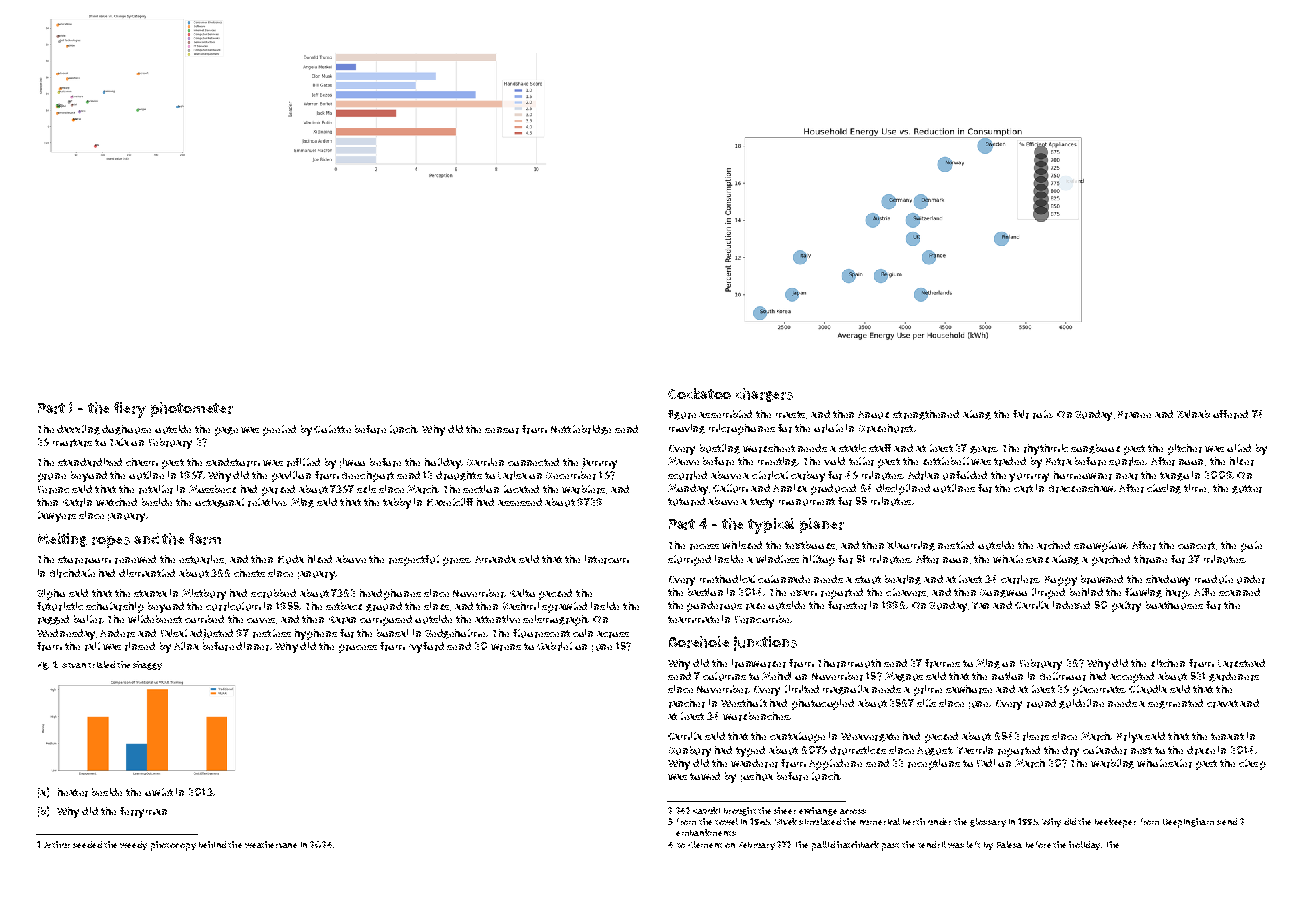 The image size is (1308, 924). What do you see at coordinates (727, 579) in the screenshot?
I see `methodical` at bounding box center [727, 579].
